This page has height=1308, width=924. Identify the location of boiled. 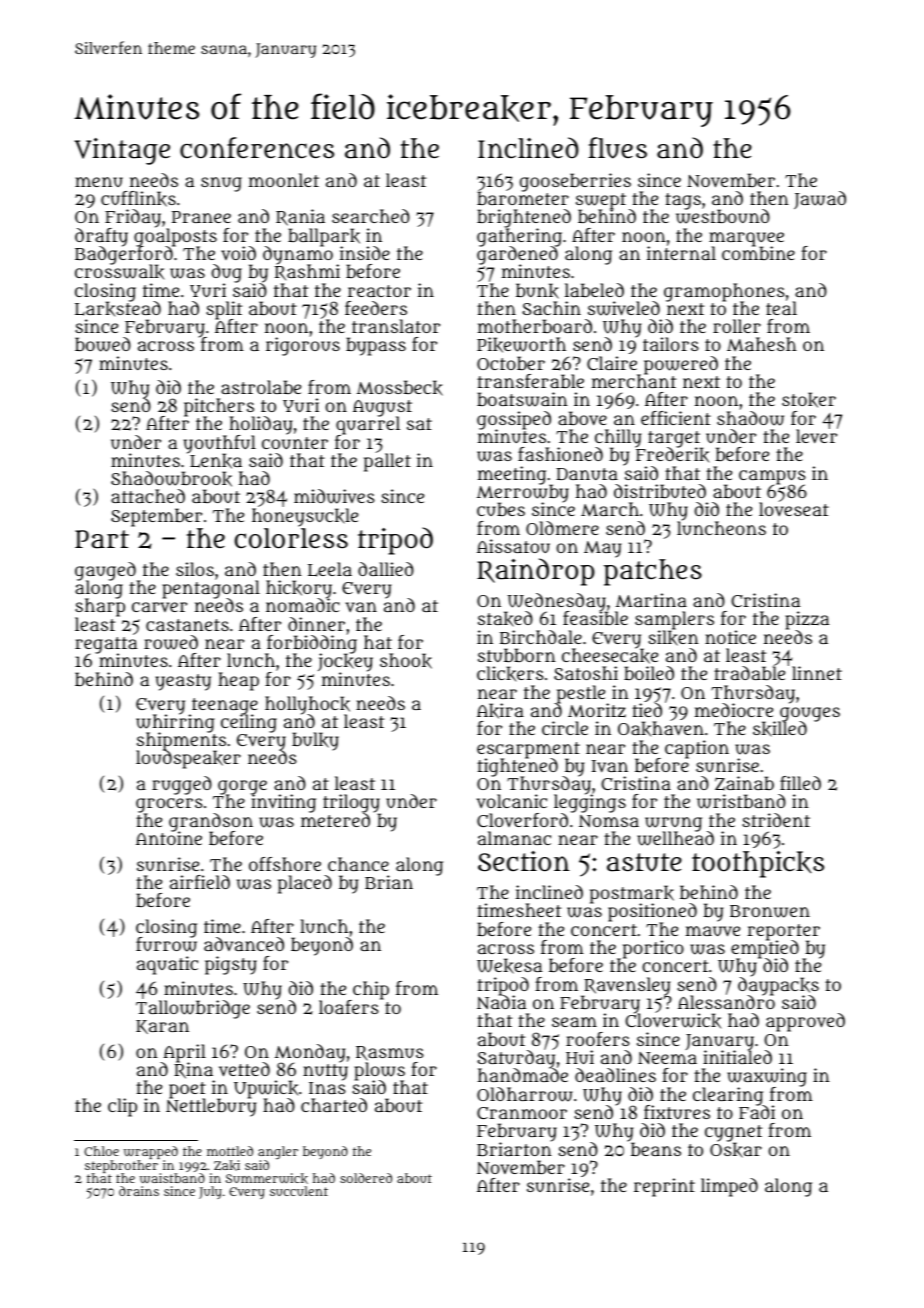
(649, 673).
